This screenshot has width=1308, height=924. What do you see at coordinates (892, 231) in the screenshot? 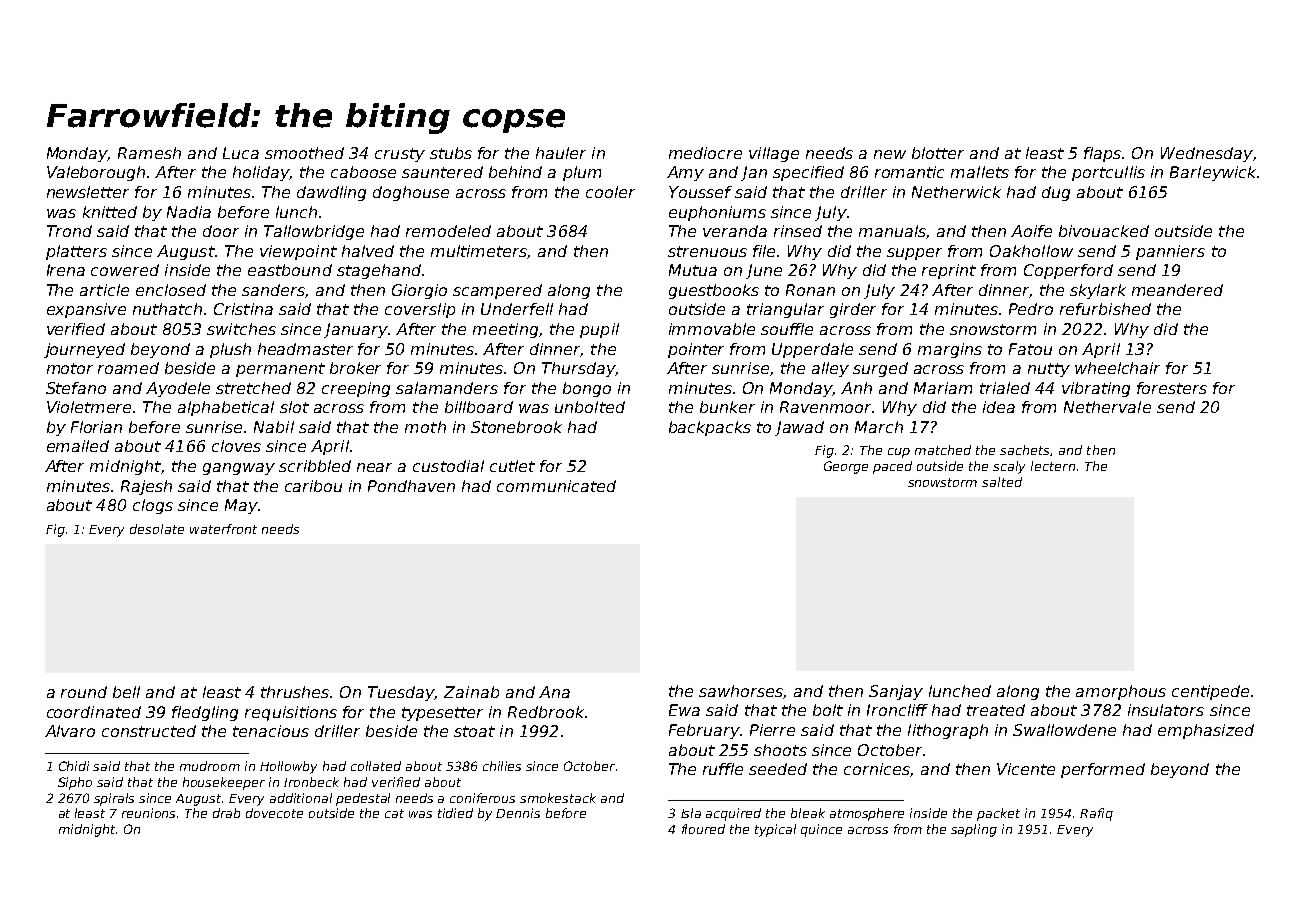
I see `manuals` at bounding box center [892, 231].
